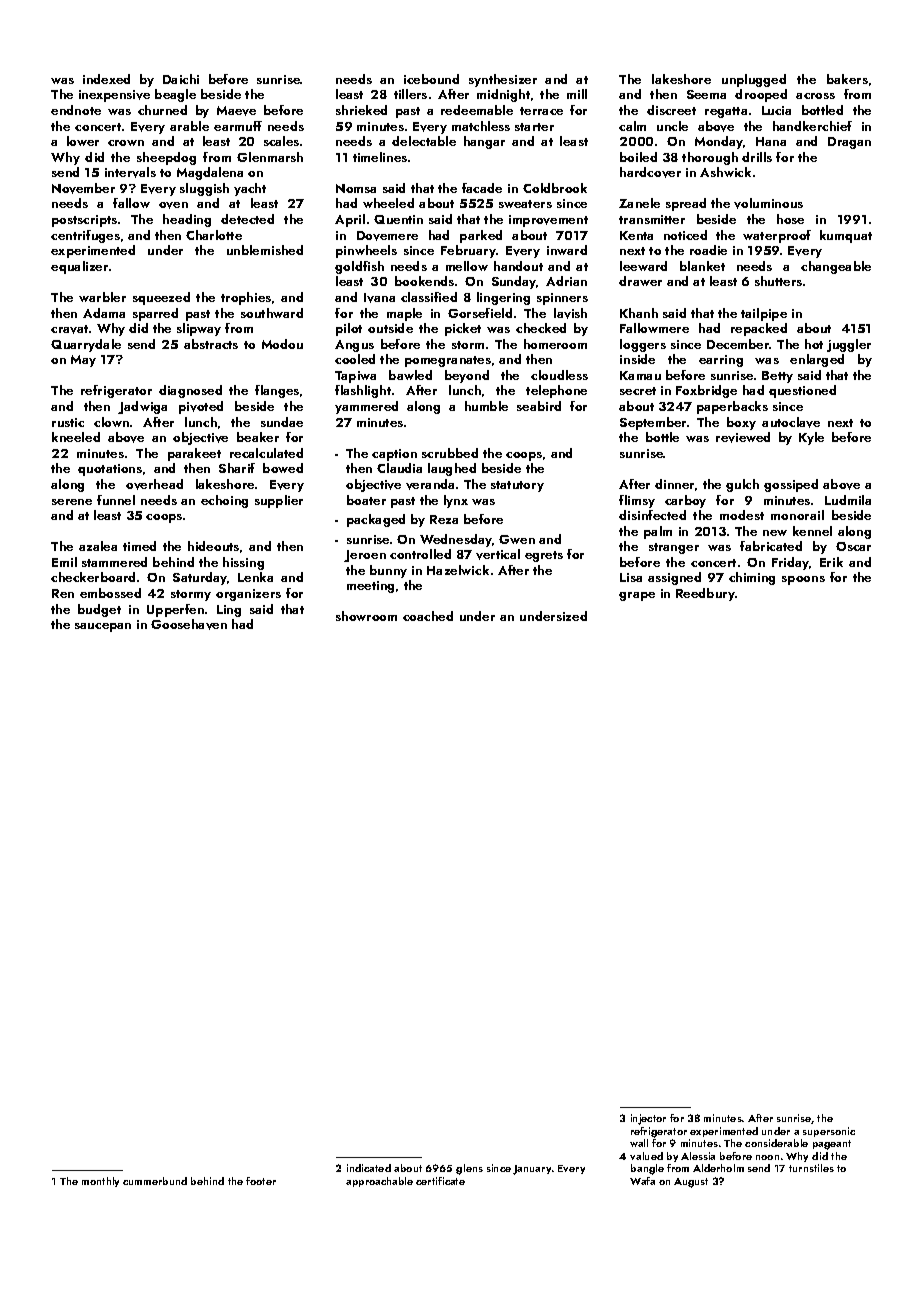 The image size is (924, 1308). What do you see at coordinates (173, 205) in the image?
I see `oven` at bounding box center [173, 205].
